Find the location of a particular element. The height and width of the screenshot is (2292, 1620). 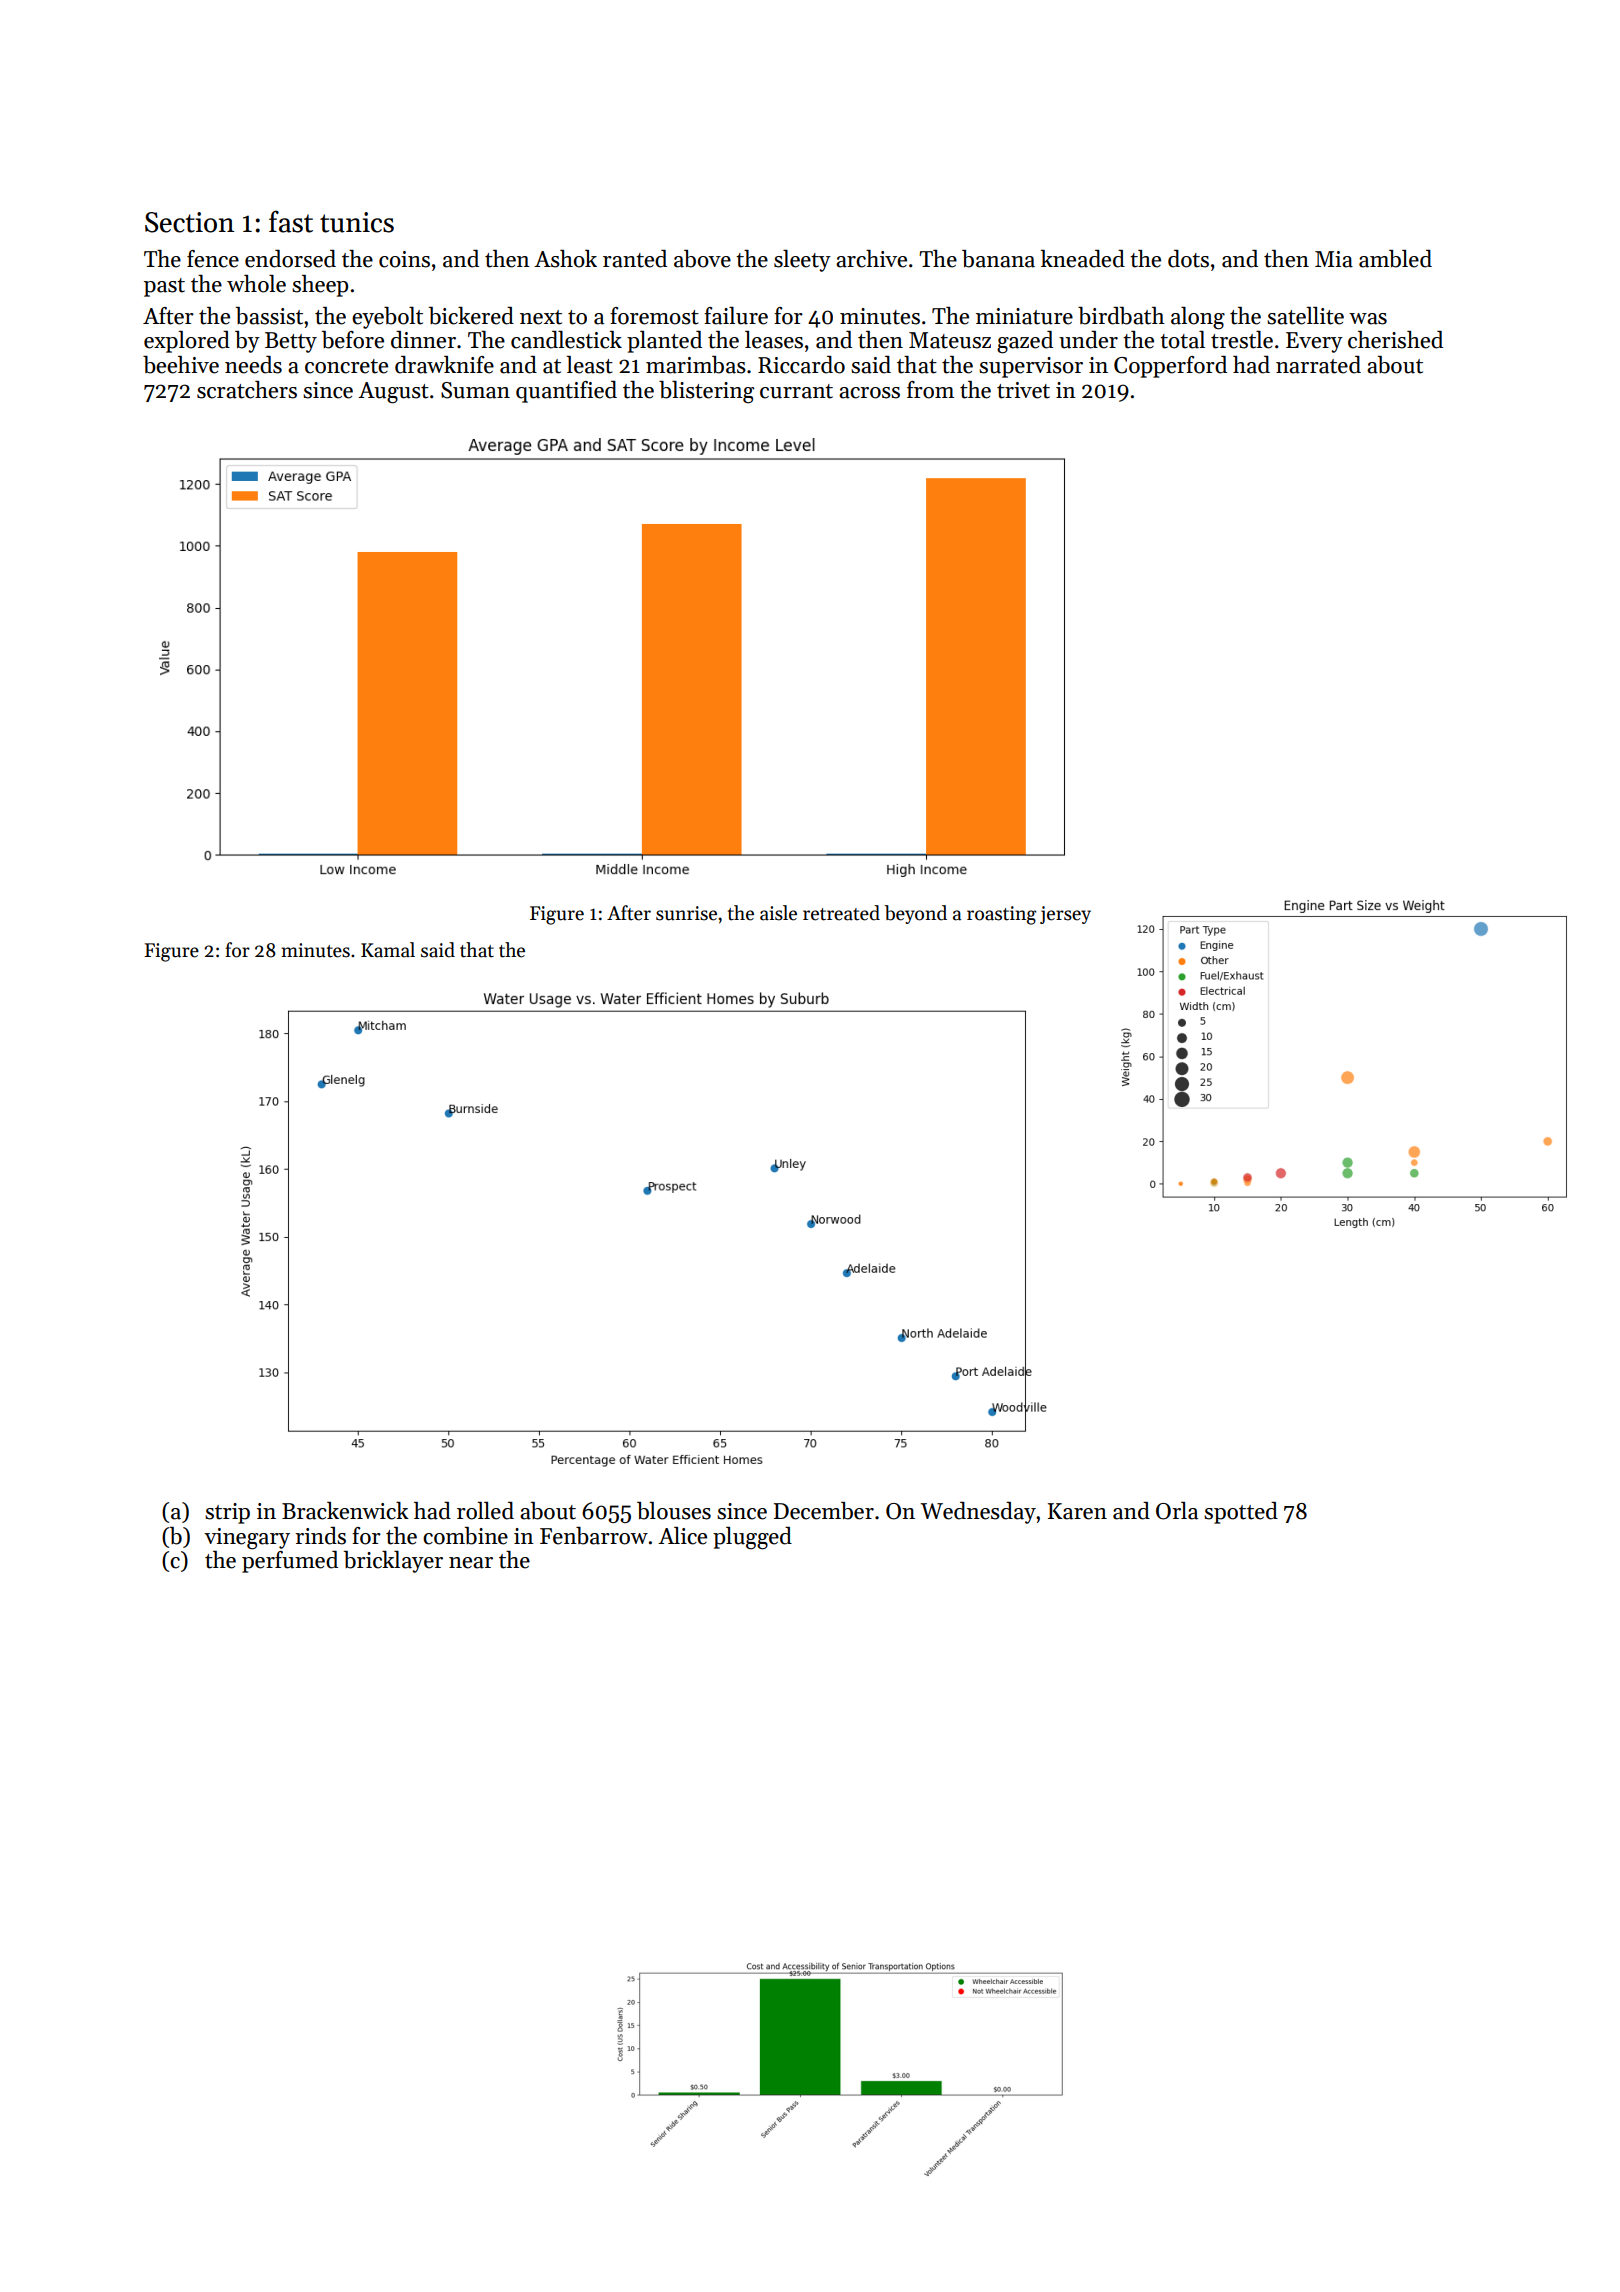

perfumed is located at coordinates (290, 1562).
